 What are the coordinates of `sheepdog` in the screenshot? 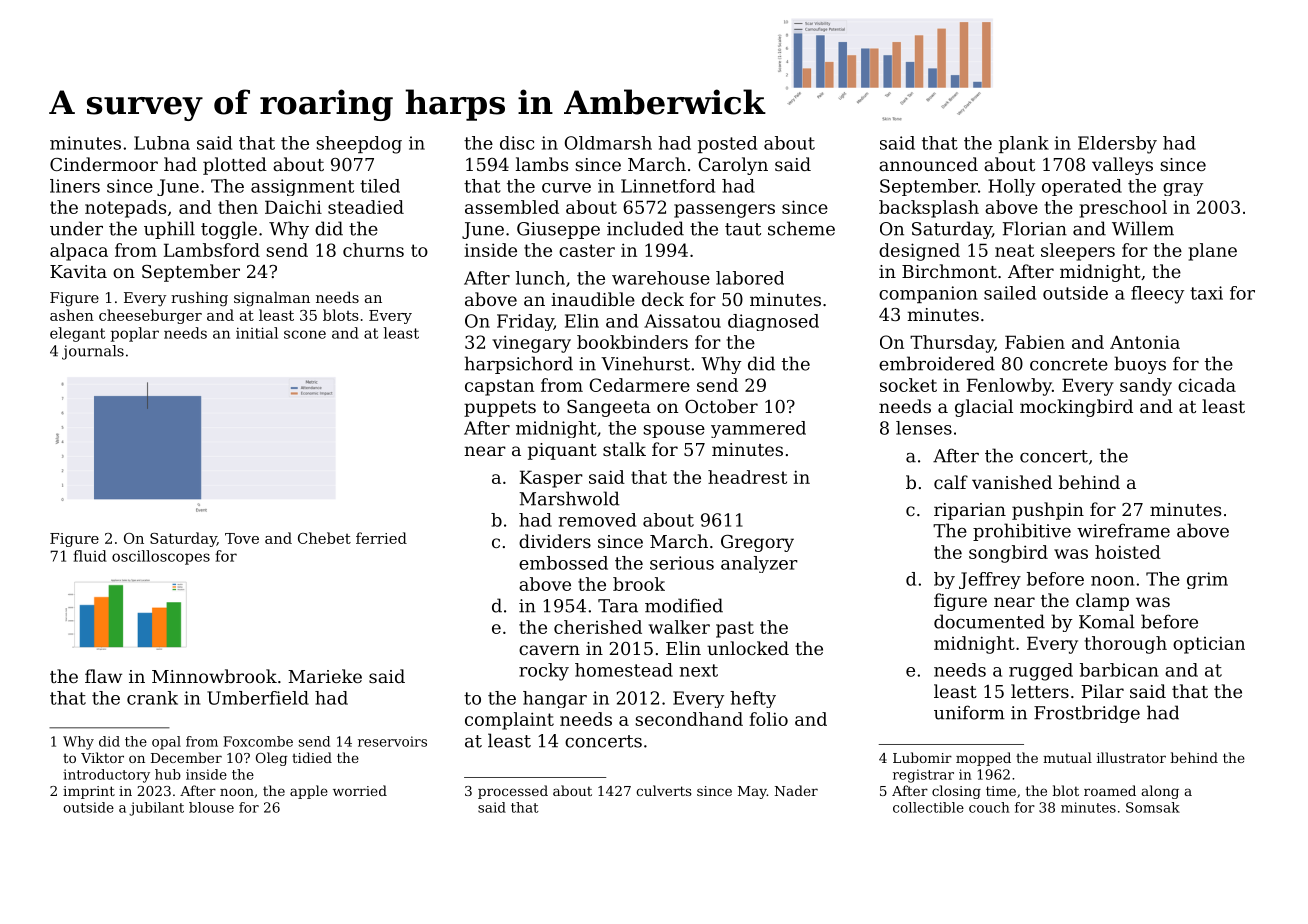 It's located at (359, 145).
